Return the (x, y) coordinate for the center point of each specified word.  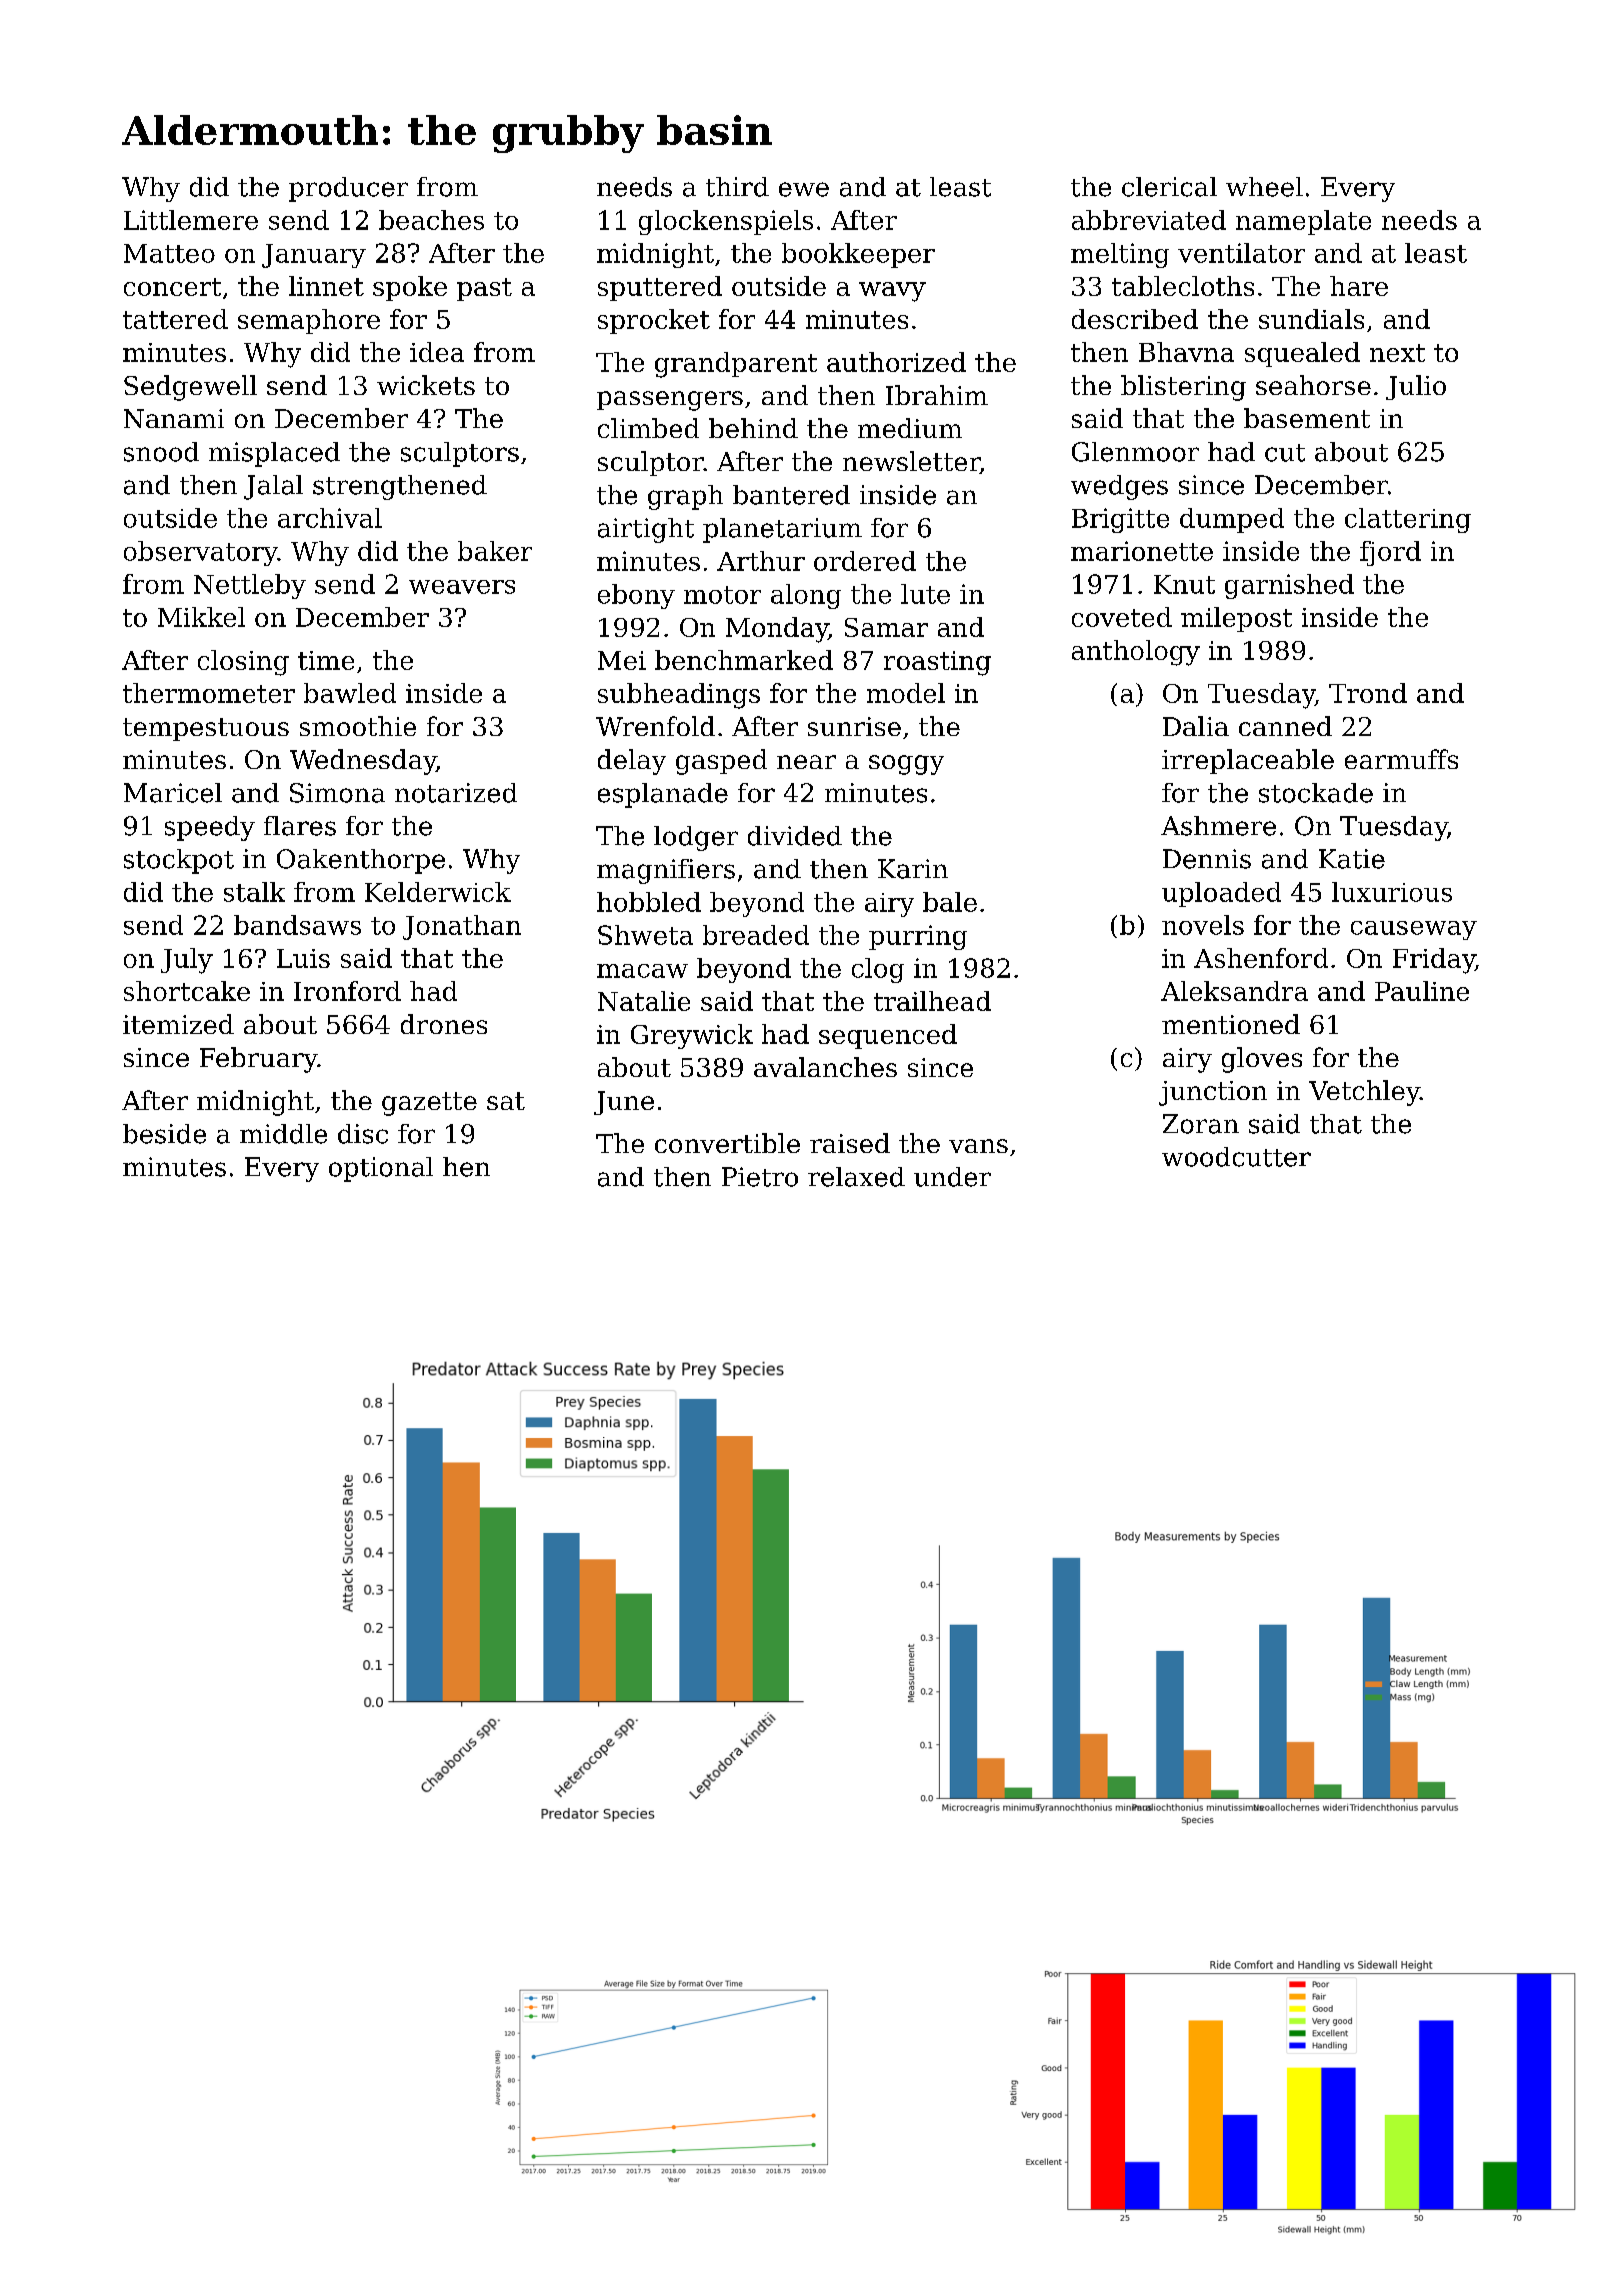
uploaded (1221, 894)
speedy (210, 828)
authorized (896, 362)
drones (444, 1024)
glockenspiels (726, 222)
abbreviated (1149, 220)
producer (348, 189)
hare (1359, 286)
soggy (906, 765)
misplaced (274, 454)
